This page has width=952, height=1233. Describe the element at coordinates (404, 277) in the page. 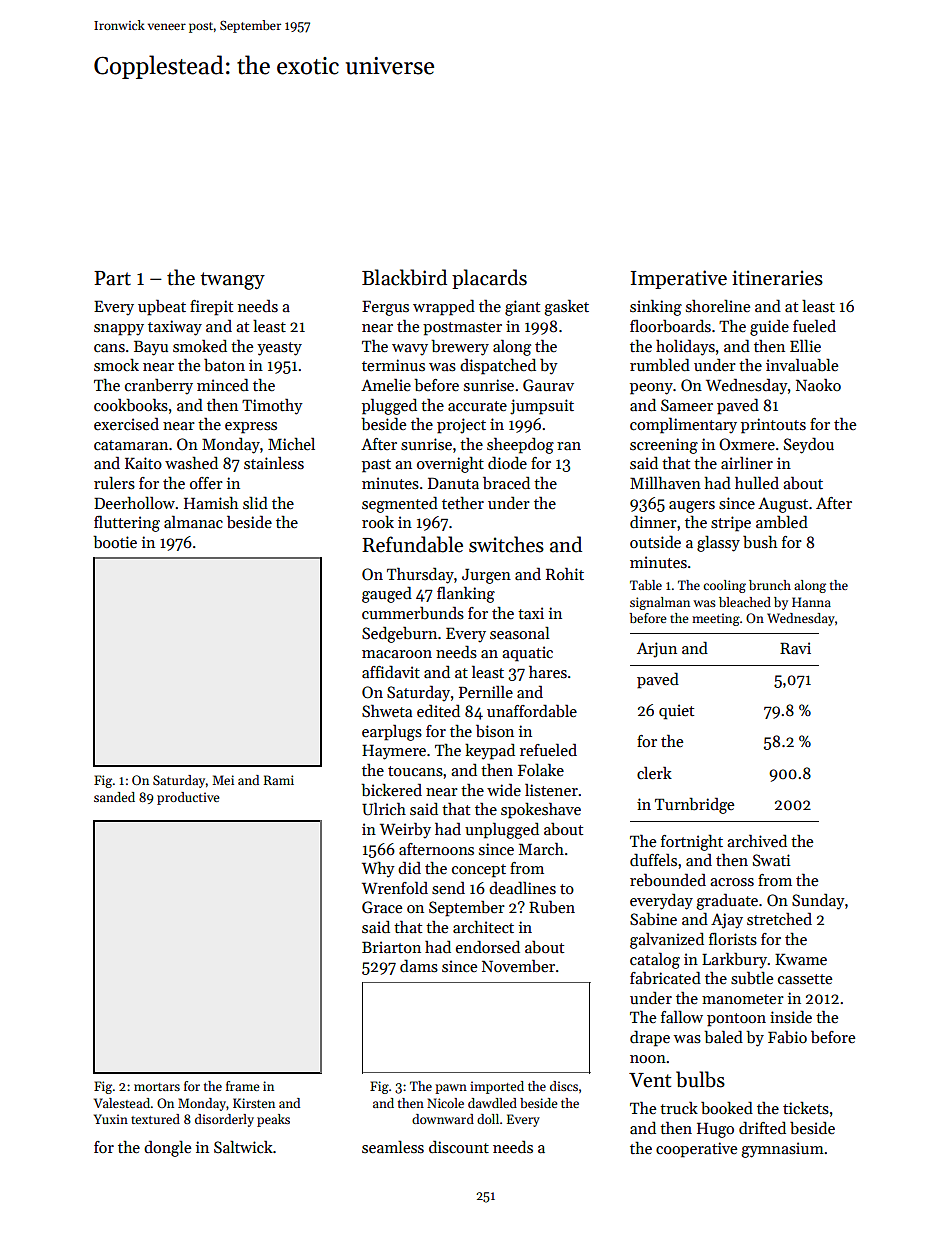

I see `Blackbird` at that location.
